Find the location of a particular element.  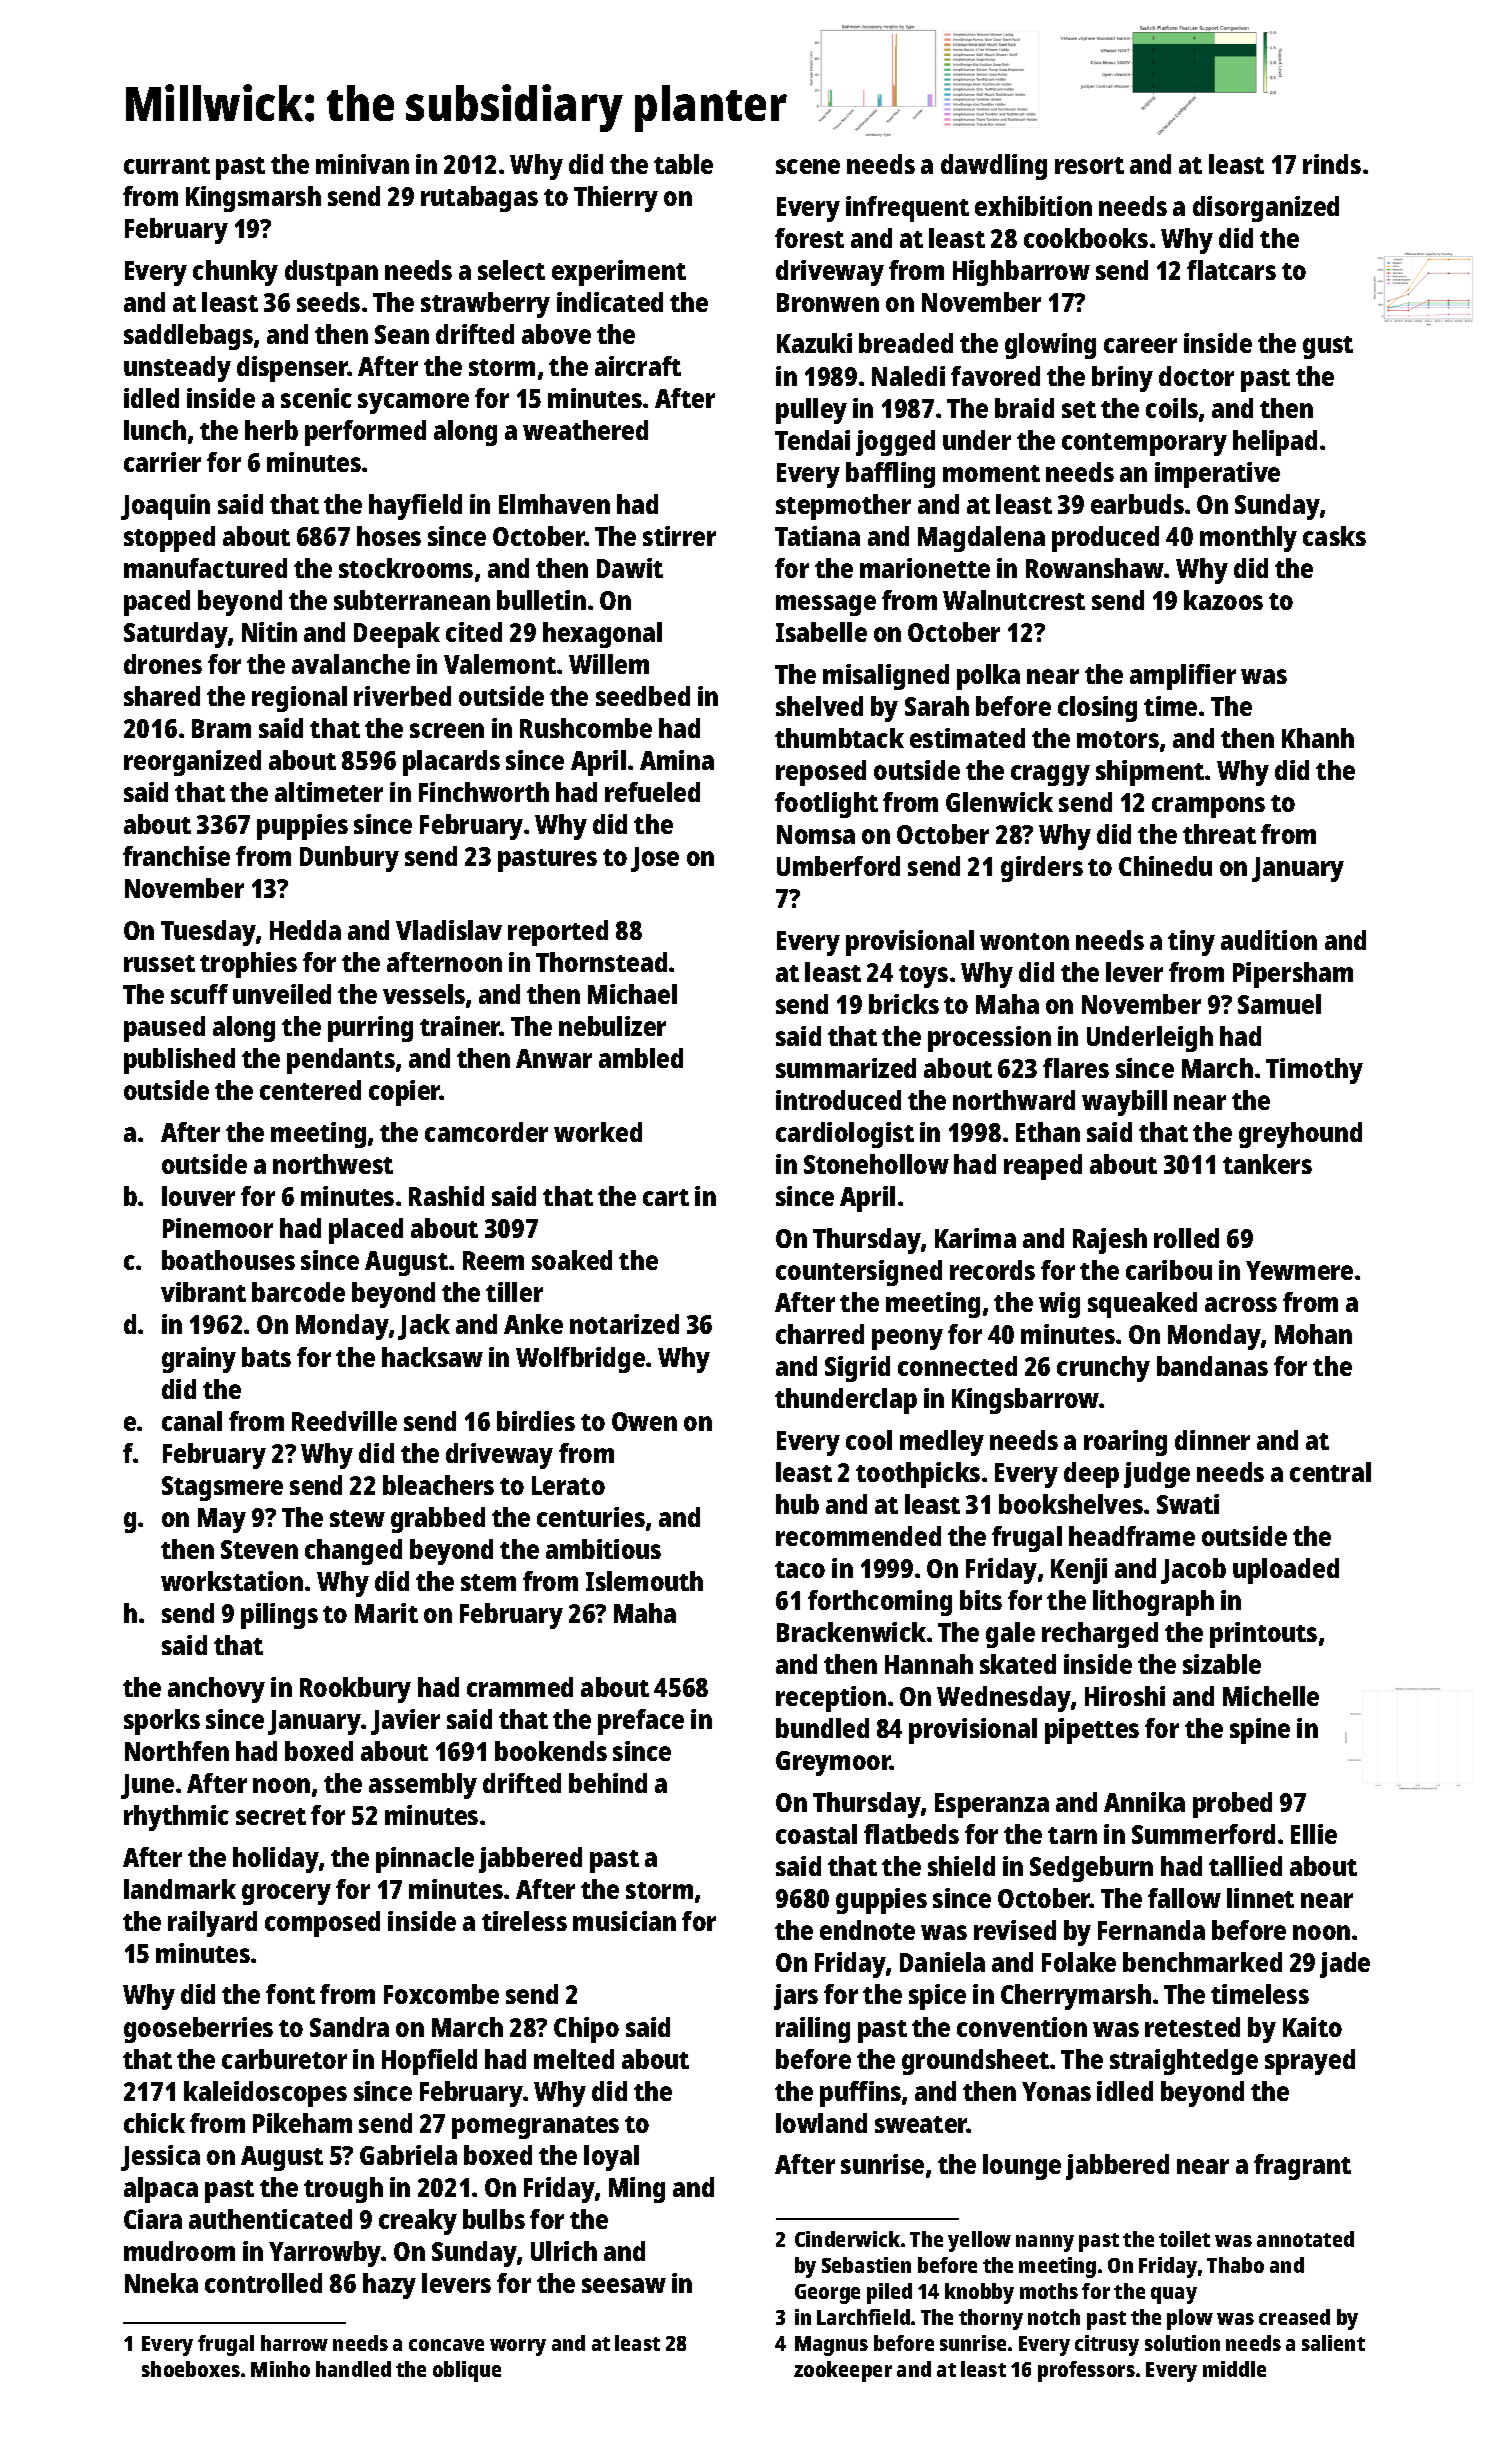

chick is located at coordinates (154, 2123).
